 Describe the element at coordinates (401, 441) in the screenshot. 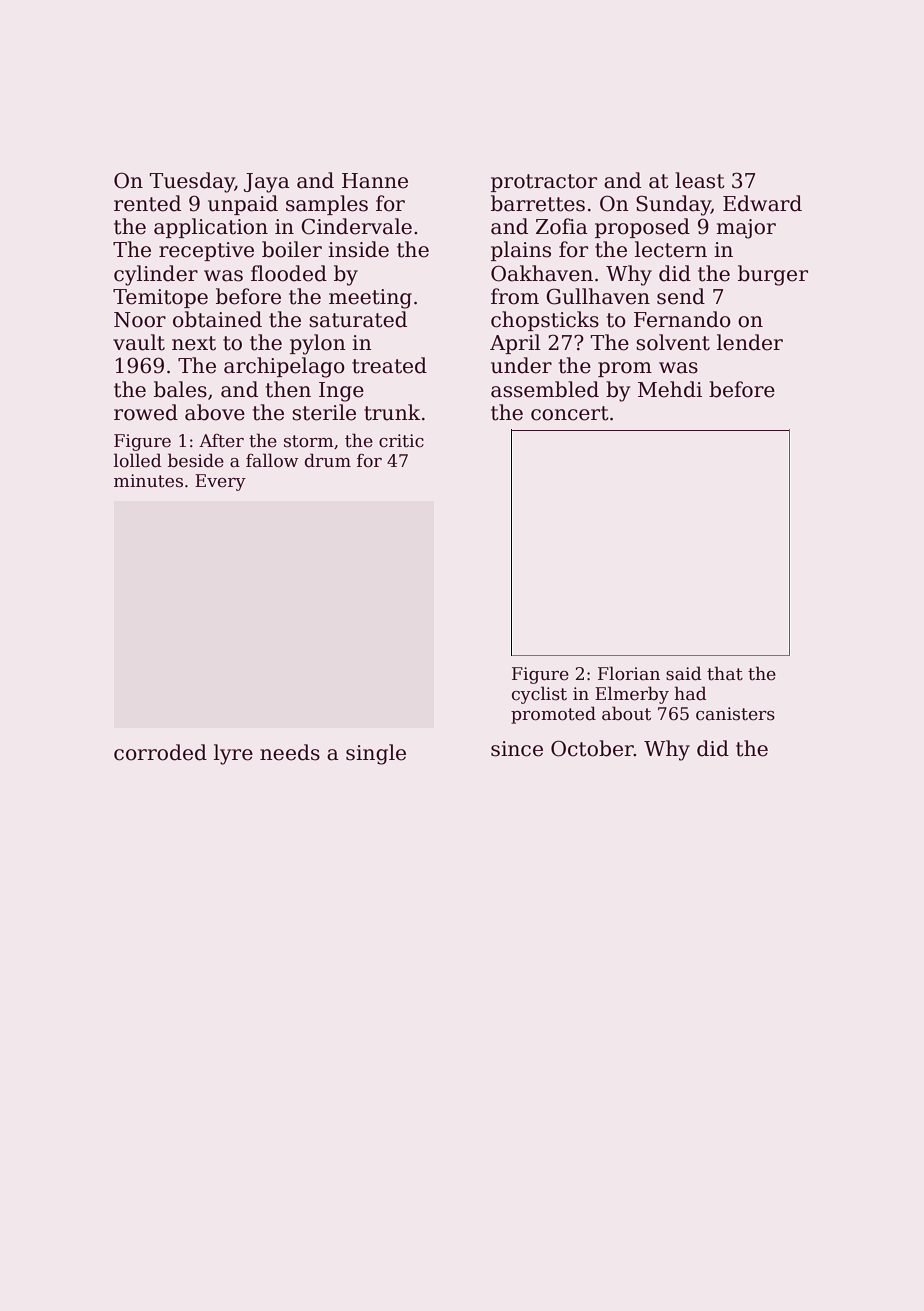

I see `critic` at that location.
